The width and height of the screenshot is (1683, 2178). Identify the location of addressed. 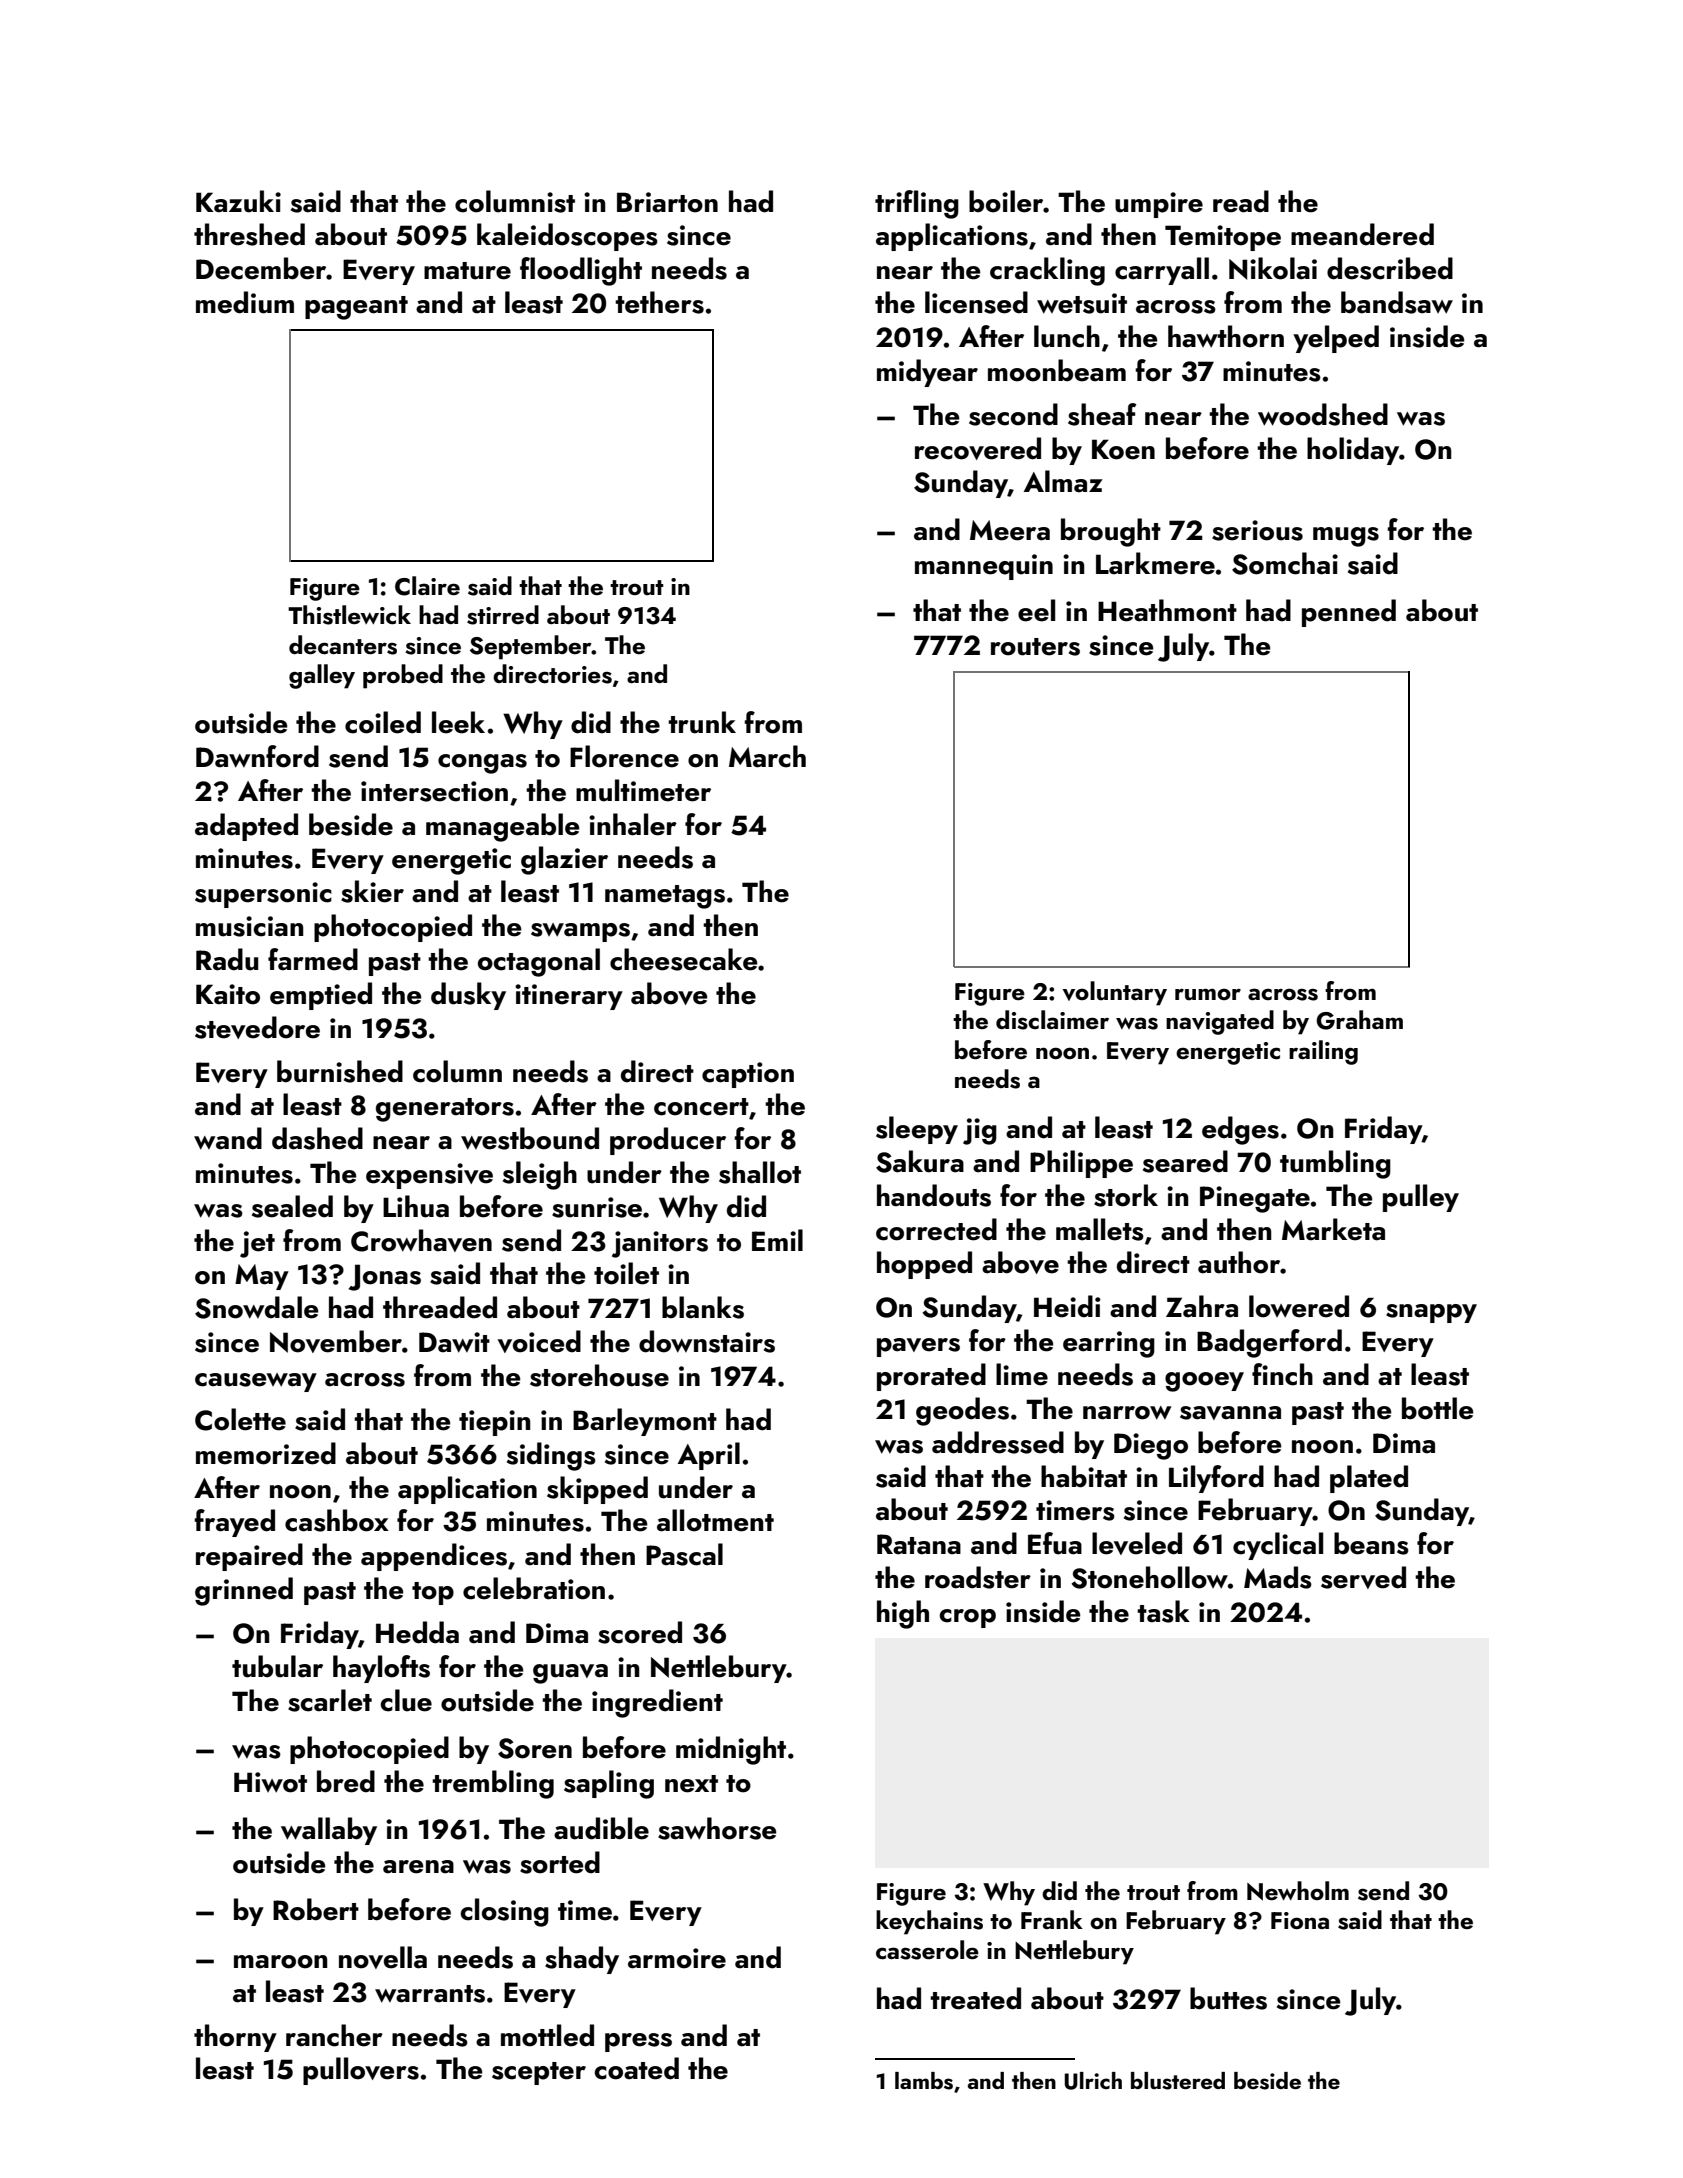
(998, 1442).
